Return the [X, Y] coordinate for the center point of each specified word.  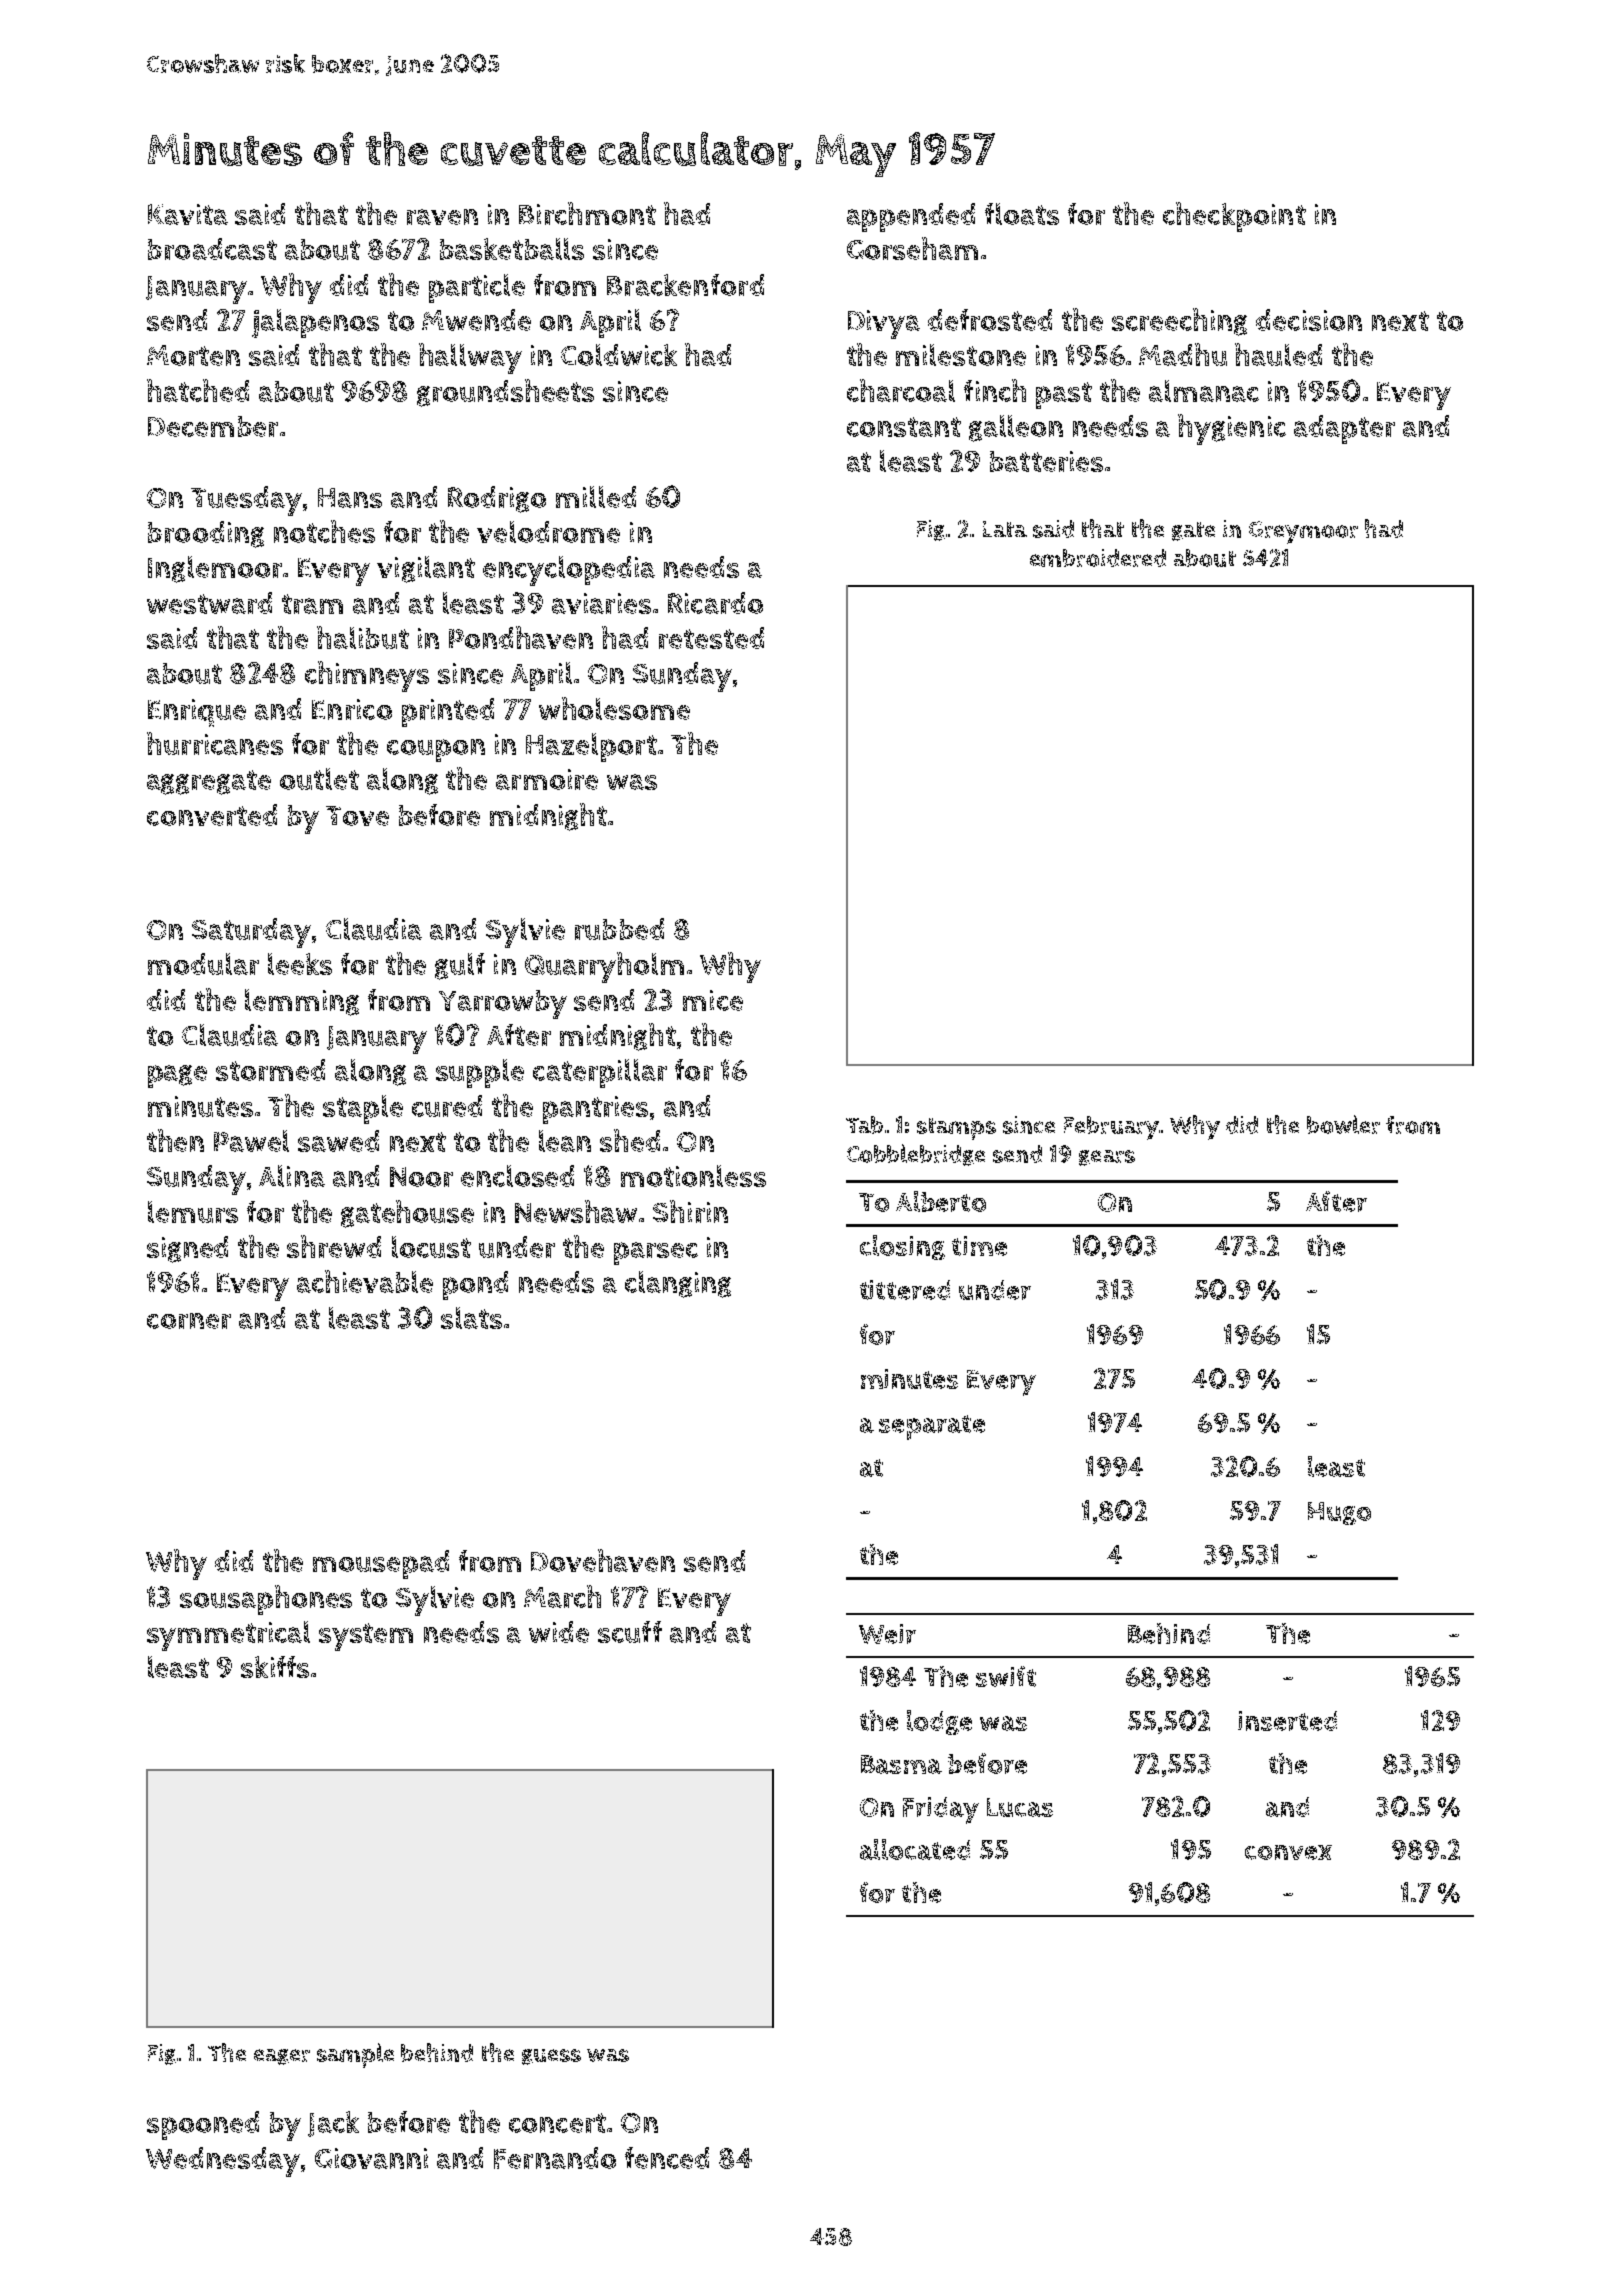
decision [1309, 320]
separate [932, 1427]
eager [282, 2057]
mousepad [381, 1564]
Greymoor [1303, 532]
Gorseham [912, 248]
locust [431, 1247]
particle [477, 288]
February [1112, 1128]
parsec [656, 1253]
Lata [1005, 529]
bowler [1343, 1124]
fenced [667, 2158]
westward [209, 603]
